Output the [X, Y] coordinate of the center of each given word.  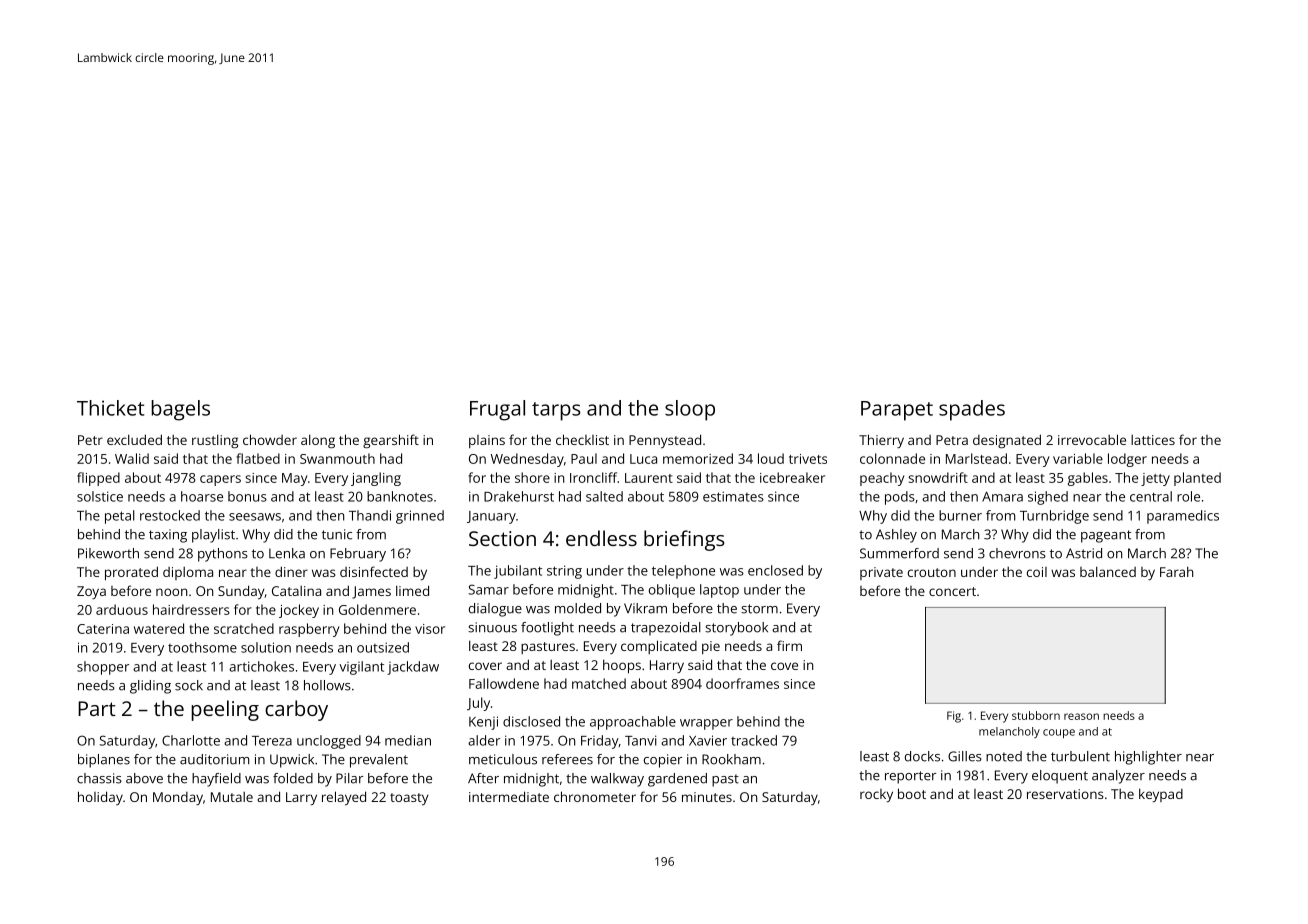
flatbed [258, 458]
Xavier [708, 740]
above [144, 778]
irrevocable [1092, 439]
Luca [643, 459]
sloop [690, 410]
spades [972, 410]
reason [1081, 716]
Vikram [645, 608]
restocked [170, 515]
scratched [244, 628]
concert [952, 591]
